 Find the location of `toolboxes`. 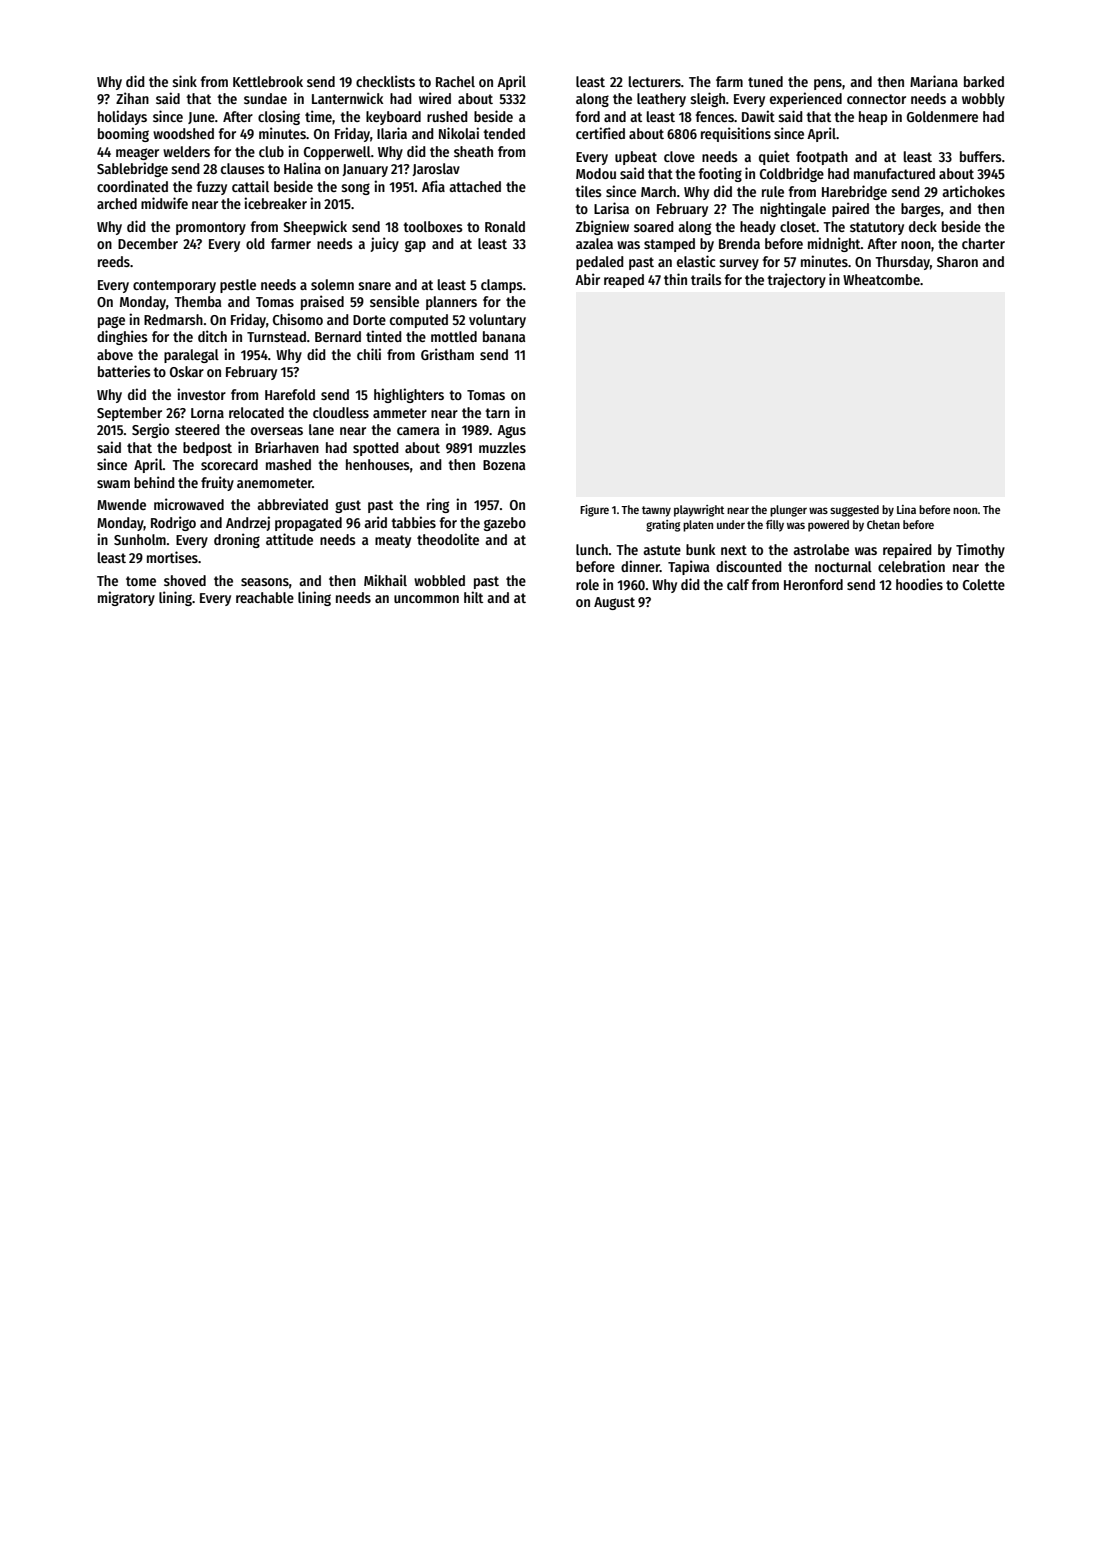

toolboxes is located at coordinates (433, 226).
